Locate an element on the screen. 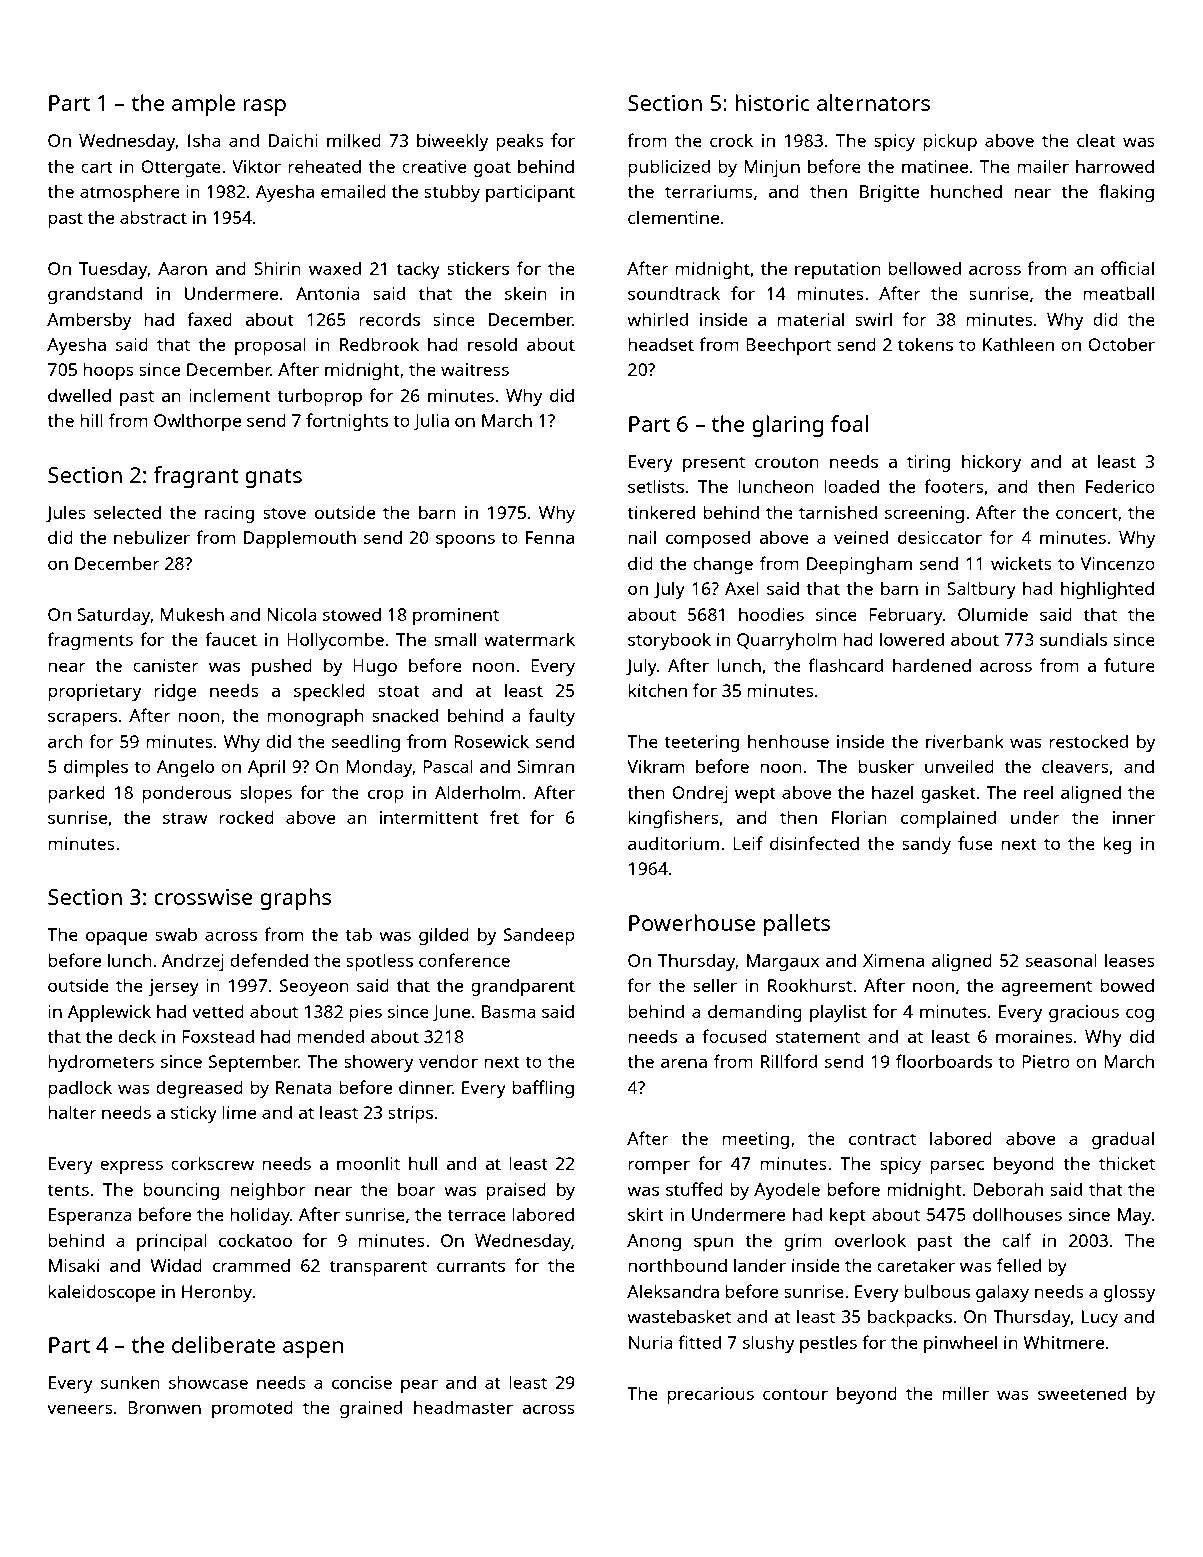 The height and width of the screenshot is (1557, 1203). seasonal is located at coordinates (1061, 960).
